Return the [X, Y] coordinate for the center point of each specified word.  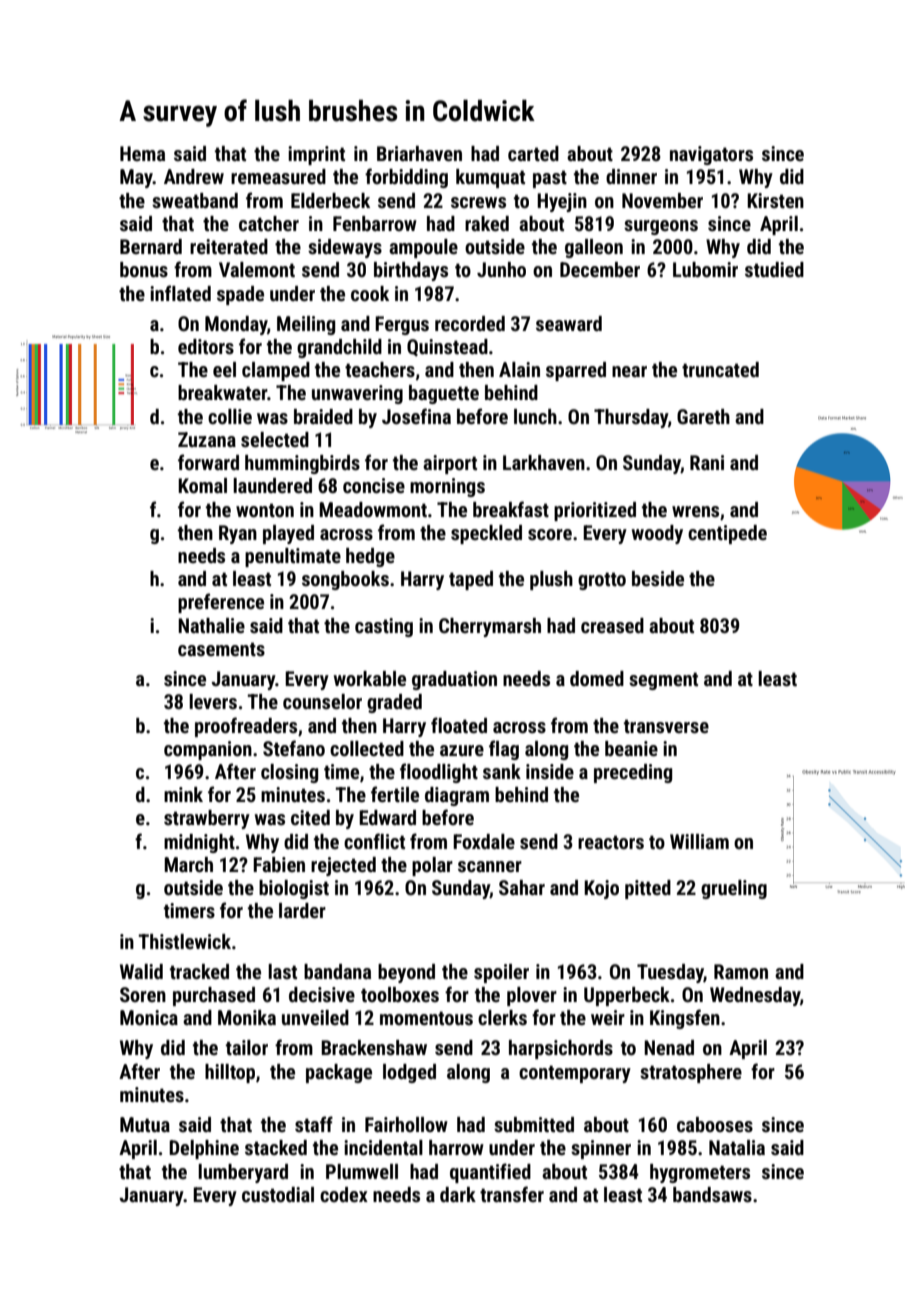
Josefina [416, 416]
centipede [727, 534]
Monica [149, 1017]
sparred [576, 371]
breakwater [222, 392]
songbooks [345, 580]
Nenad [669, 1047]
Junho [501, 269]
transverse [666, 726]
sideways [345, 248]
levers [213, 701]
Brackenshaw [374, 1047]
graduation [454, 680]
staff [314, 1124]
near [629, 371]
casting [384, 627]
